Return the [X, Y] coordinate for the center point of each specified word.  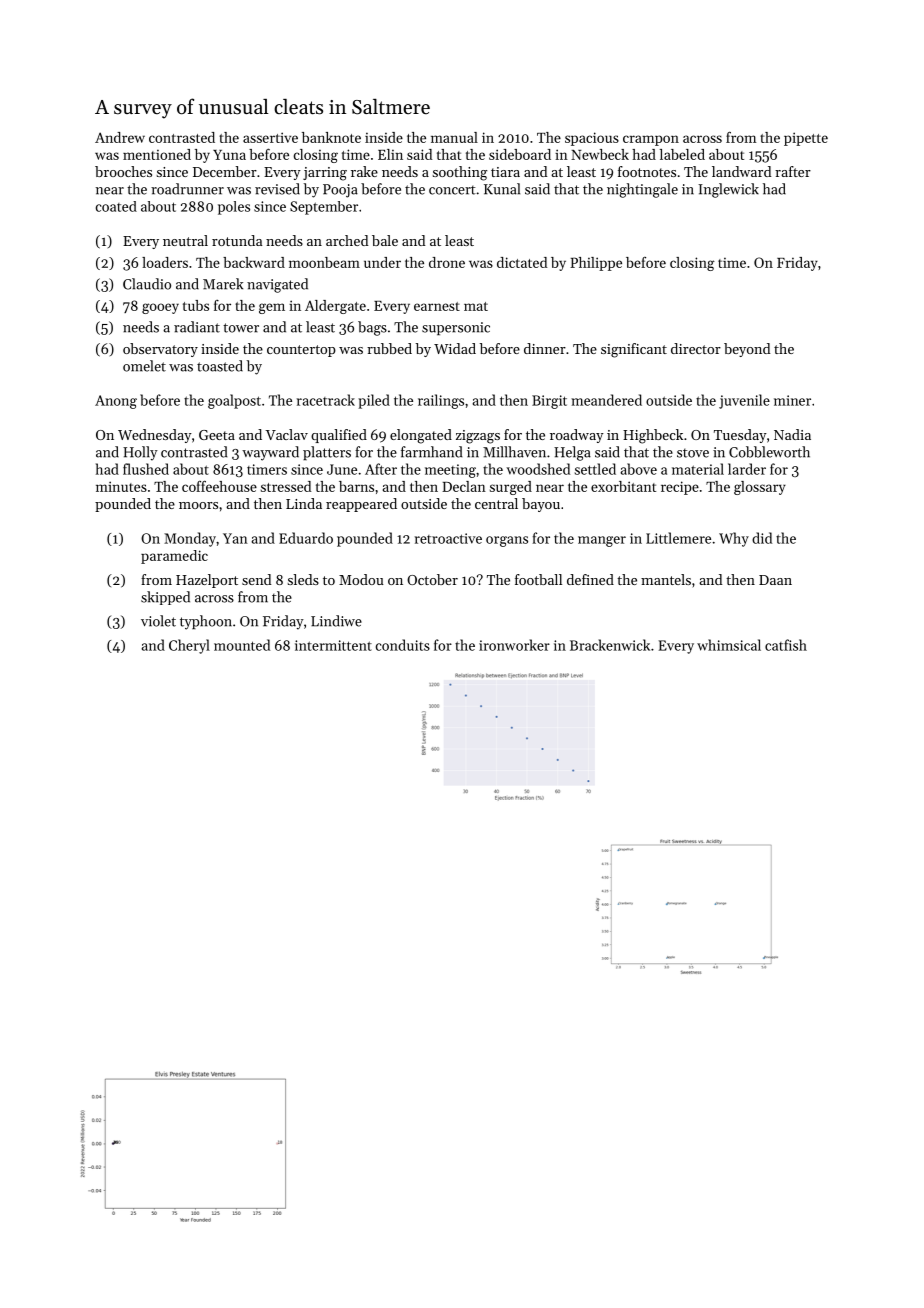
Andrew [120, 137]
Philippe [596, 264]
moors [198, 505]
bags [372, 328]
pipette [806, 139]
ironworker [514, 645]
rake [364, 171]
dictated [522, 262]
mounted [242, 645]
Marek [223, 284]
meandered [606, 400]
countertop [301, 351]
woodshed [538, 469]
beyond [747, 350]
